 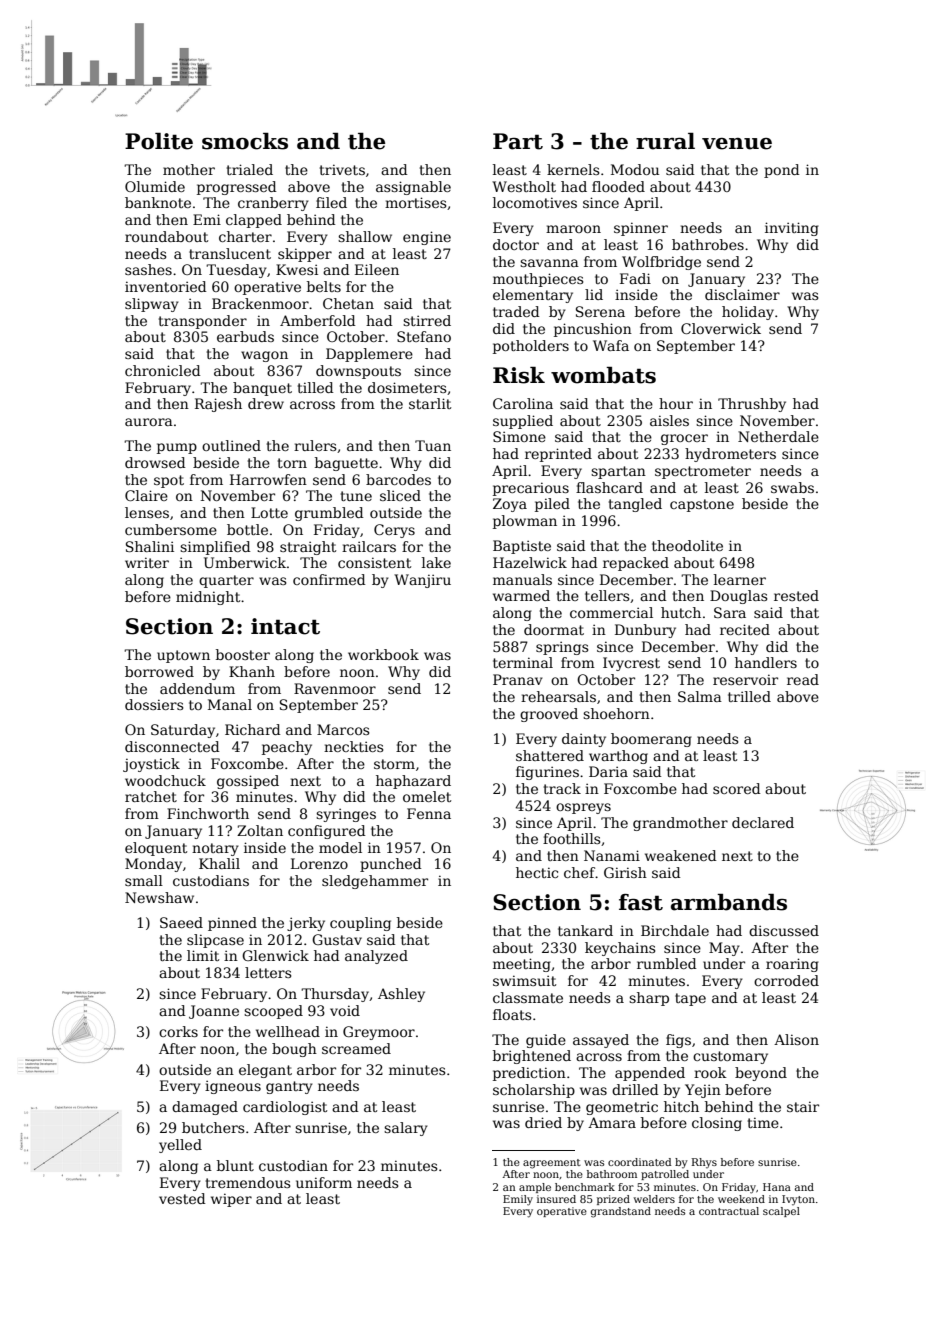 I want to click on boomerang, so click(x=651, y=740).
